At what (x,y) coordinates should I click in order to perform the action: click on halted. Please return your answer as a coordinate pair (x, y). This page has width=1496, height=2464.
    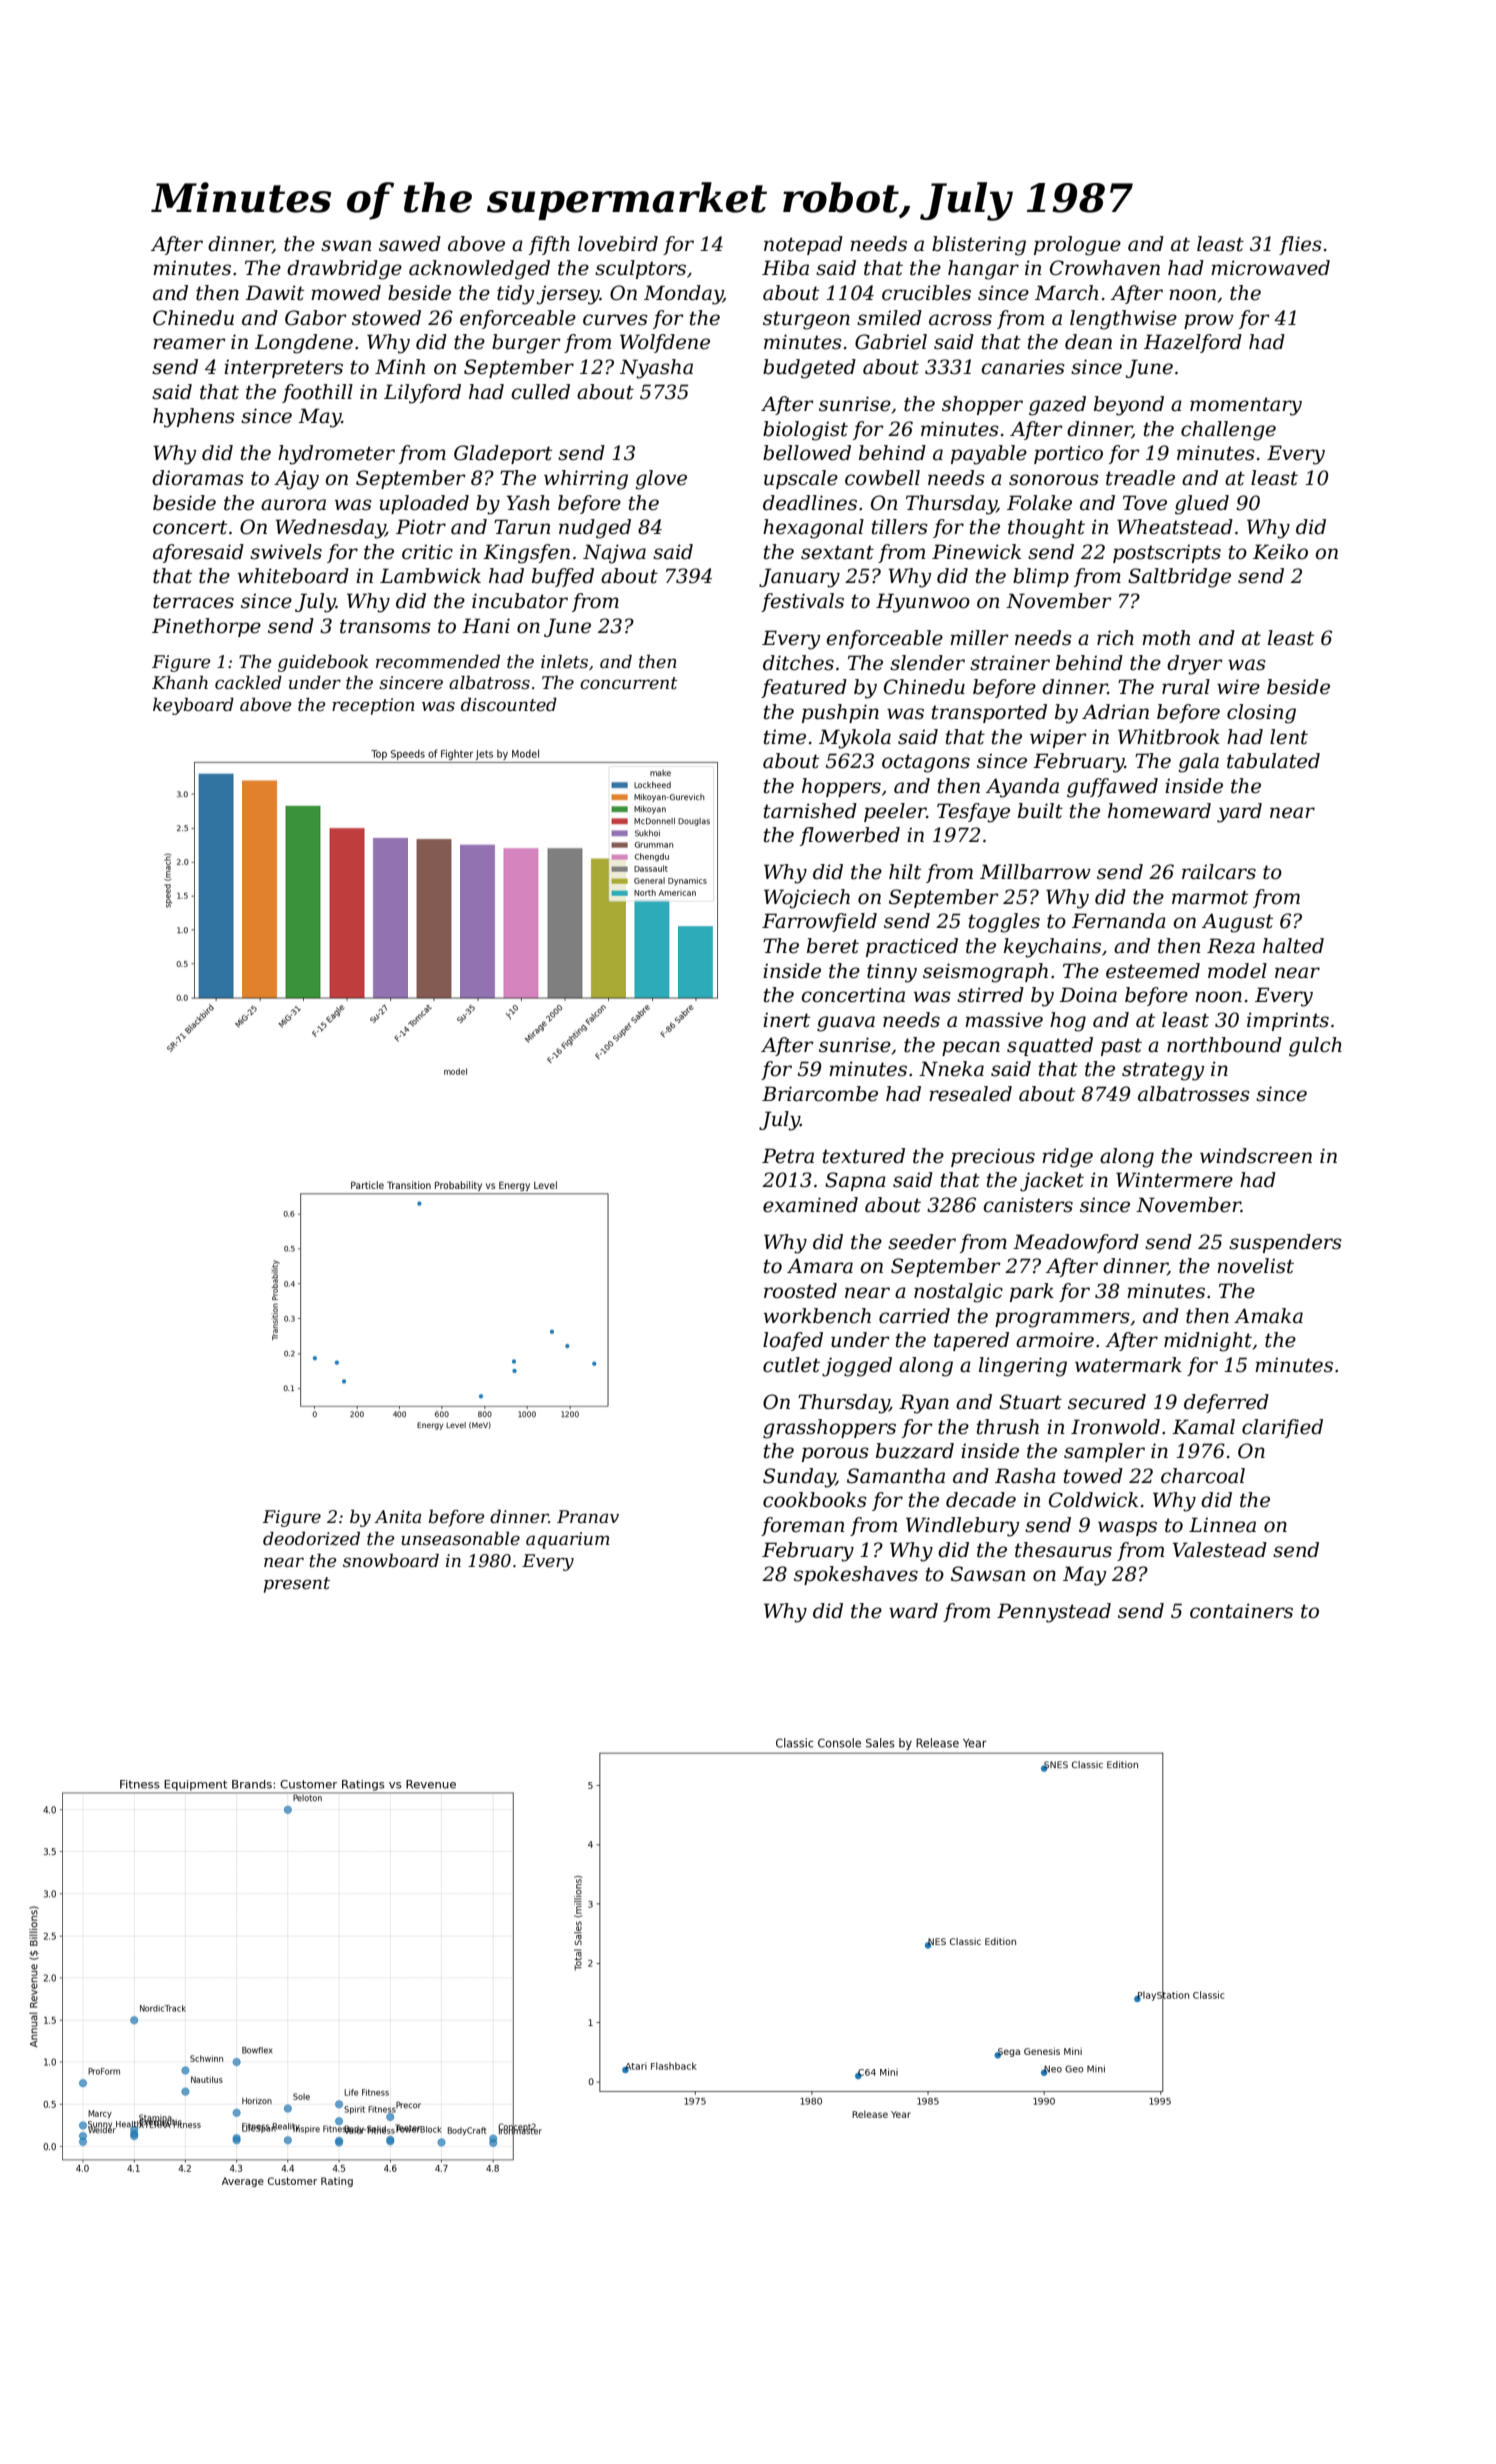
    Looking at the image, I should click on (1293, 946).
